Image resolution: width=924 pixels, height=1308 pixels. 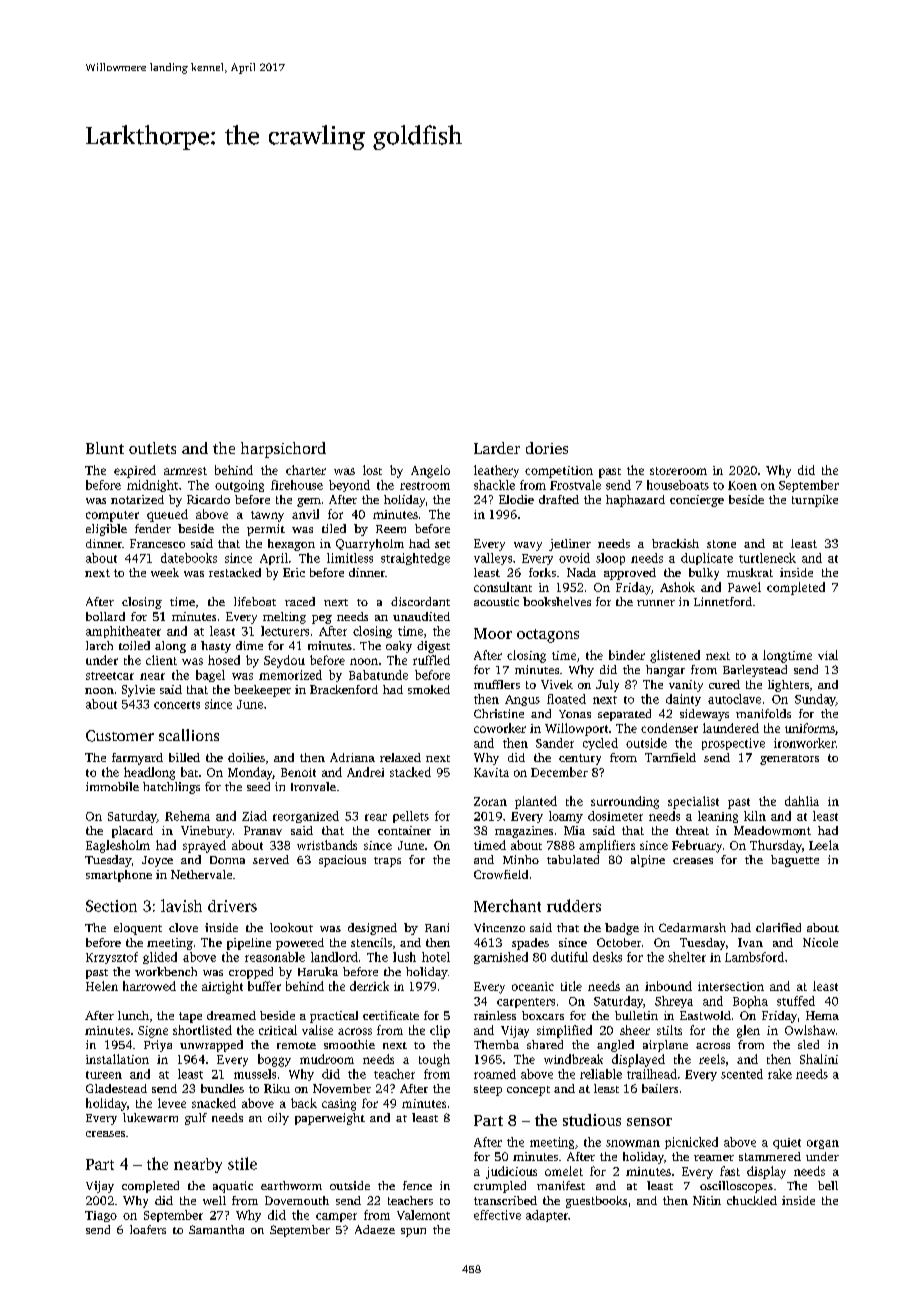 What do you see at coordinates (102, 986) in the document?
I see `Helen` at bounding box center [102, 986].
